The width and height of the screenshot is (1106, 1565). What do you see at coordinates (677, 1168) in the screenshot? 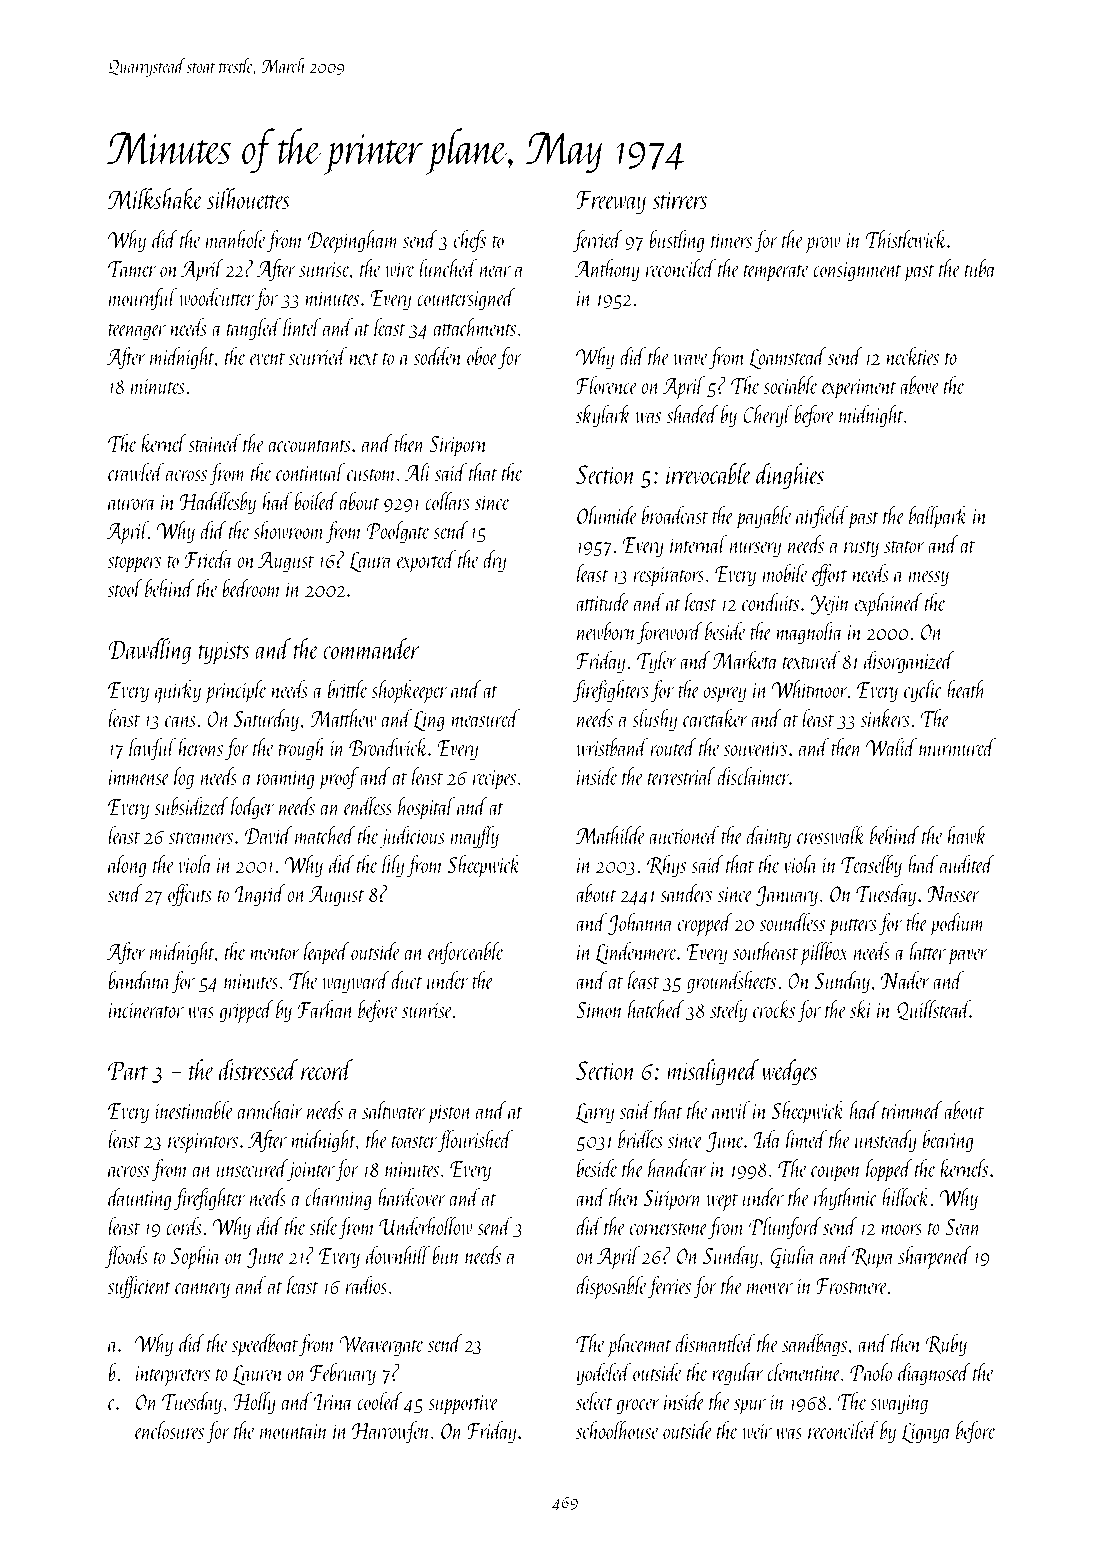
I see `handcar` at bounding box center [677, 1168].
